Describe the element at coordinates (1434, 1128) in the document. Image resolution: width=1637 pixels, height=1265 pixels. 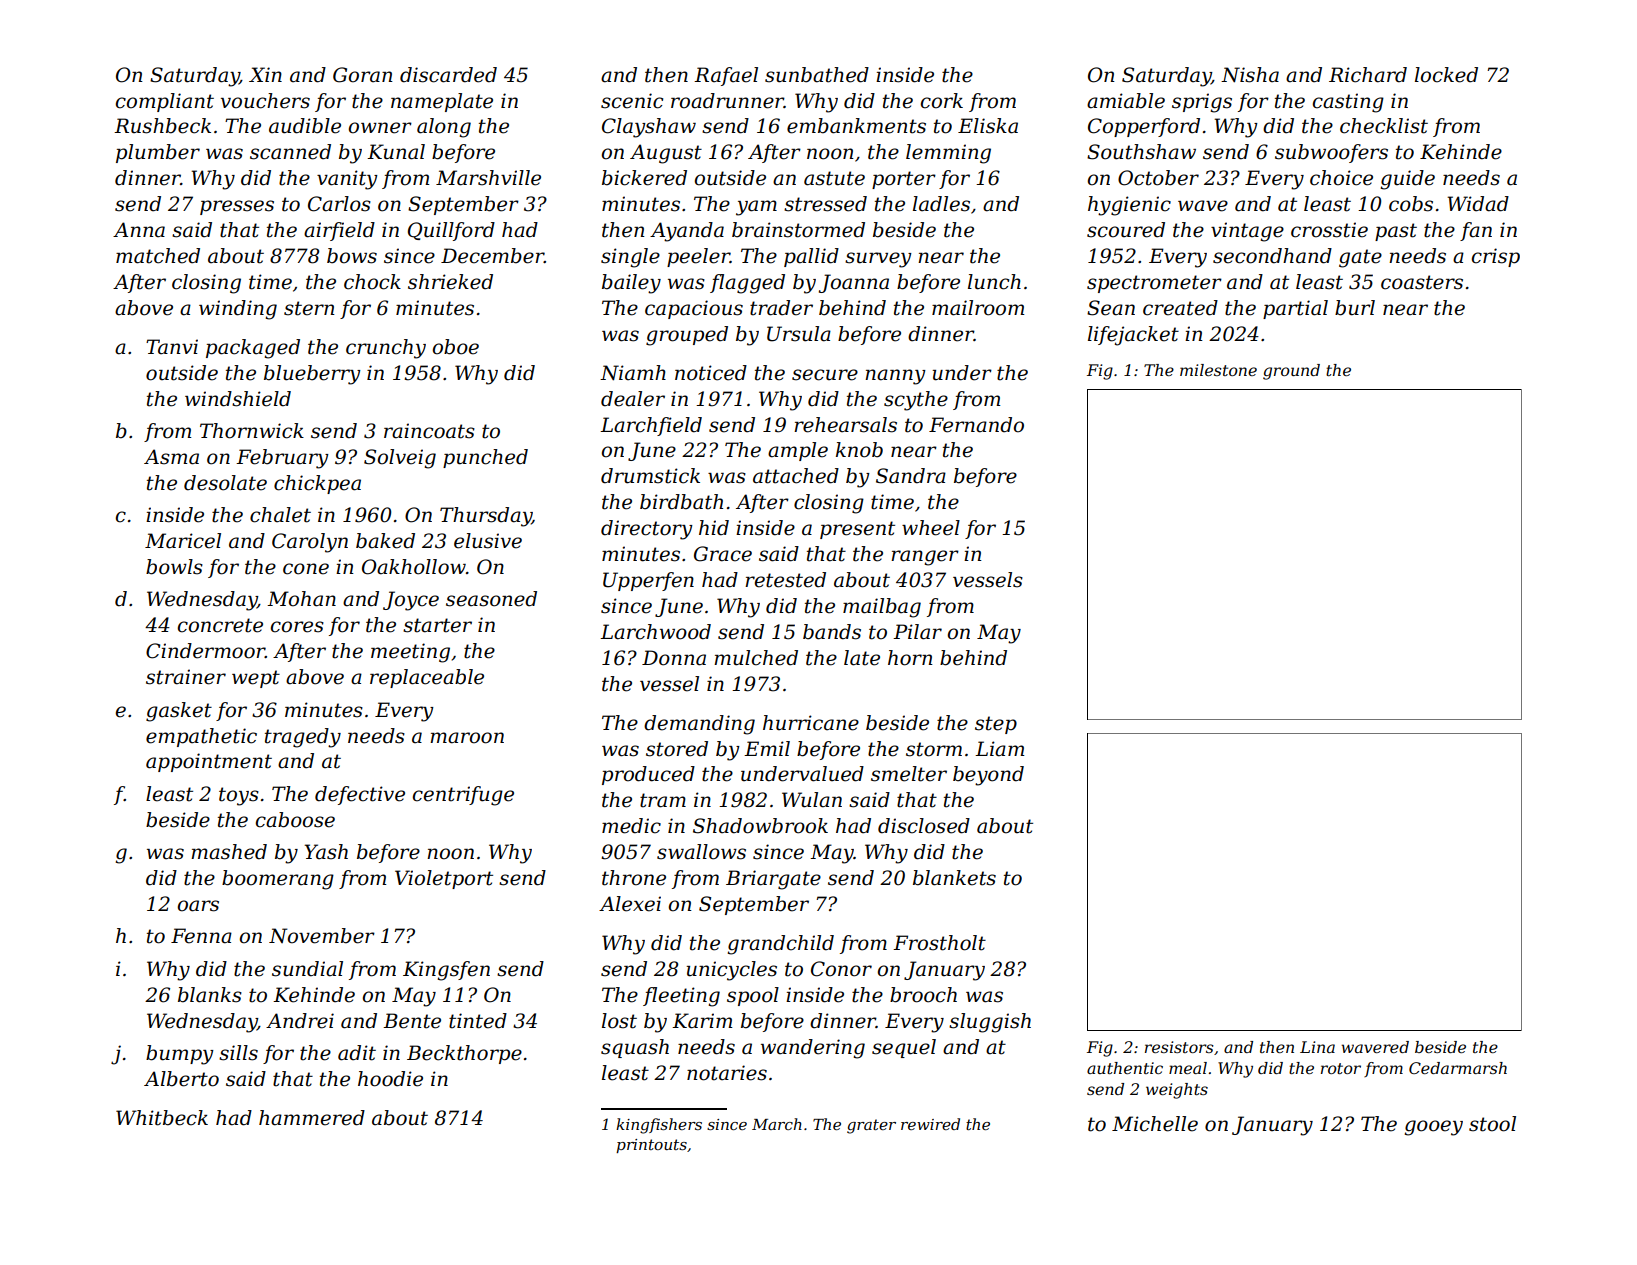
I see `gooey` at that location.
